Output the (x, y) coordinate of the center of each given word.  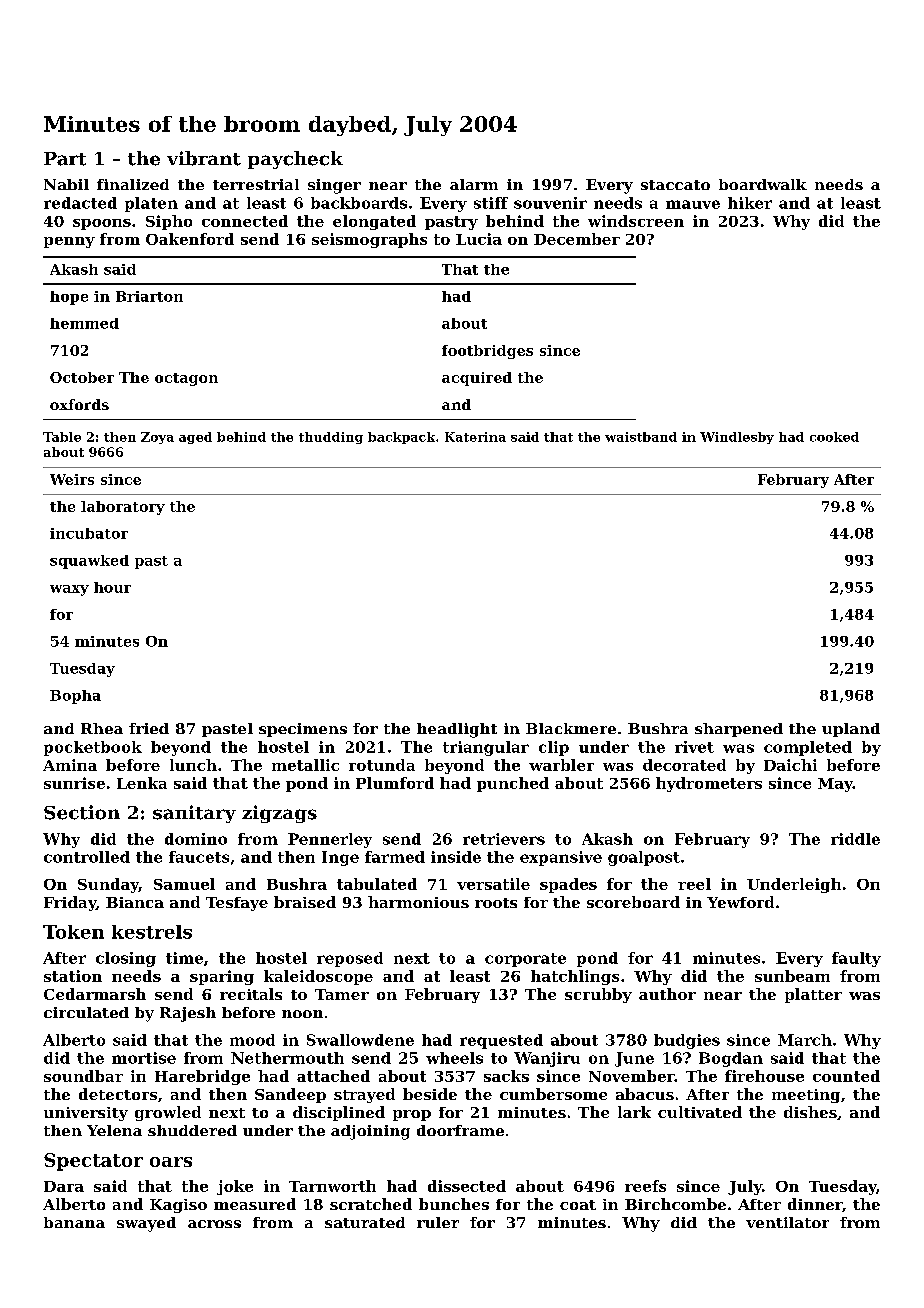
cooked (834, 437)
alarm (474, 184)
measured (255, 1204)
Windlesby (737, 438)
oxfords (79, 404)
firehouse (764, 1076)
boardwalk (763, 184)
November (632, 1076)
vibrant (204, 158)
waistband (641, 437)
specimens (303, 730)
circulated (86, 1012)
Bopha (75, 697)
